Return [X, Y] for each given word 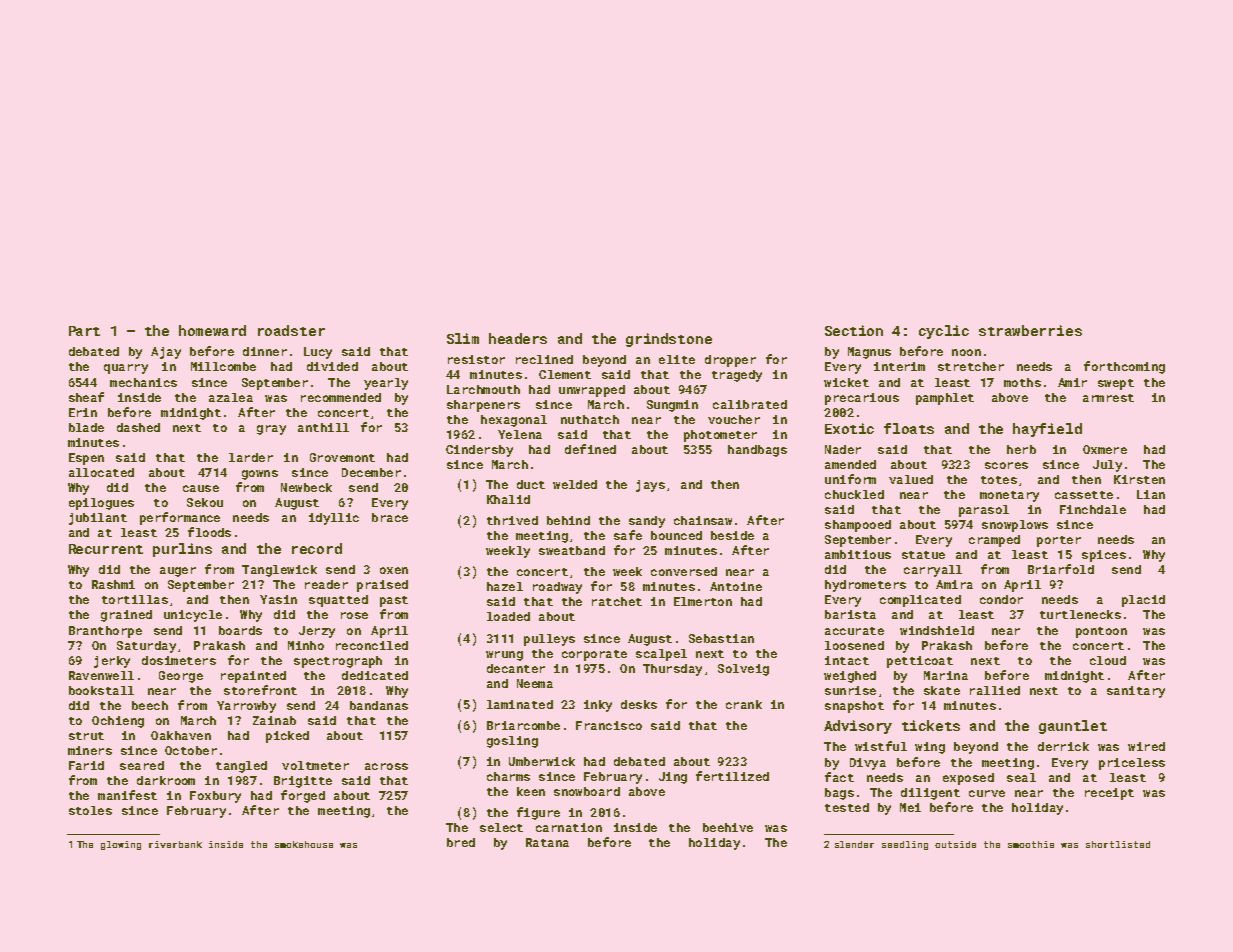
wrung [504, 656]
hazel [505, 586]
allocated [101, 472]
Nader [843, 449]
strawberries [1030, 330]
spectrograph [338, 662]
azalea [231, 397]
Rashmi [113, 584]
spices [1104, 556]
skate [942, 690]
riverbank [175, 844]
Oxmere [1105, 449]
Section [854, 330]
